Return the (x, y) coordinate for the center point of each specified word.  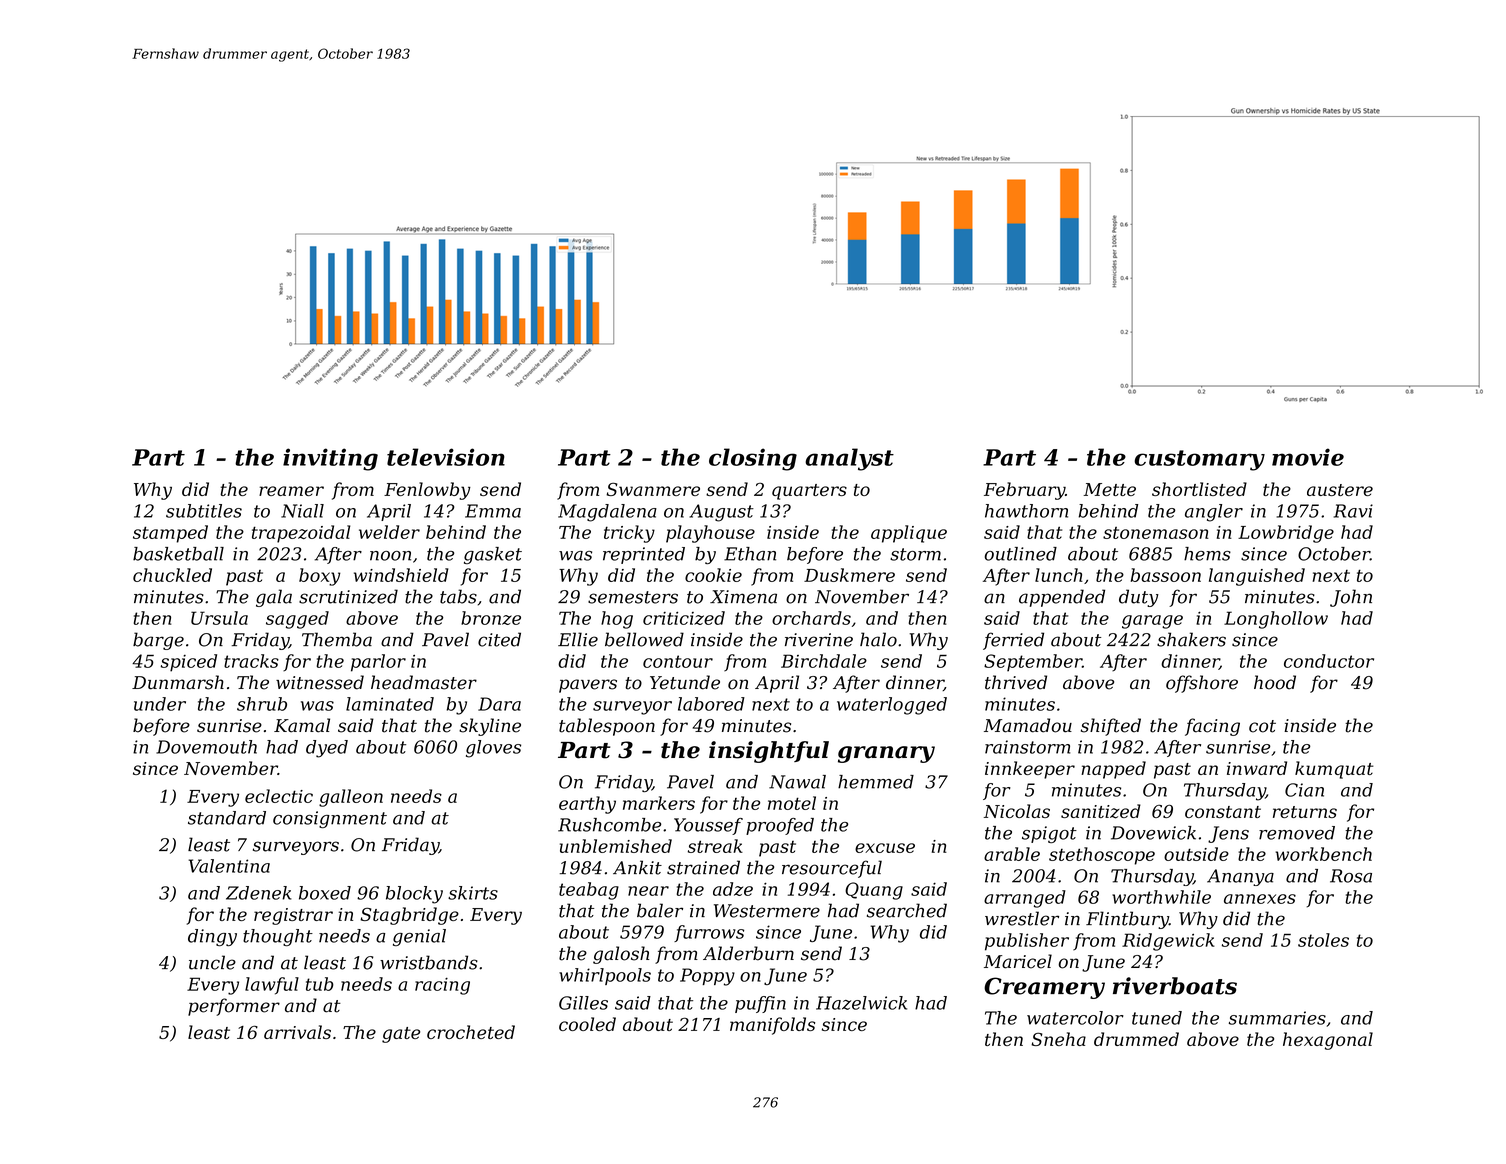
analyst (849, 459)
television (446, 457)
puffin (760, 1004)
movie (1308, 457)
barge (158, 641)
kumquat (1334, 770)
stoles (1323, 940)
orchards (811, 618)
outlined (1021, 554)
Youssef (708, 826)
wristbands (429, 962)
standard (227, 818)
